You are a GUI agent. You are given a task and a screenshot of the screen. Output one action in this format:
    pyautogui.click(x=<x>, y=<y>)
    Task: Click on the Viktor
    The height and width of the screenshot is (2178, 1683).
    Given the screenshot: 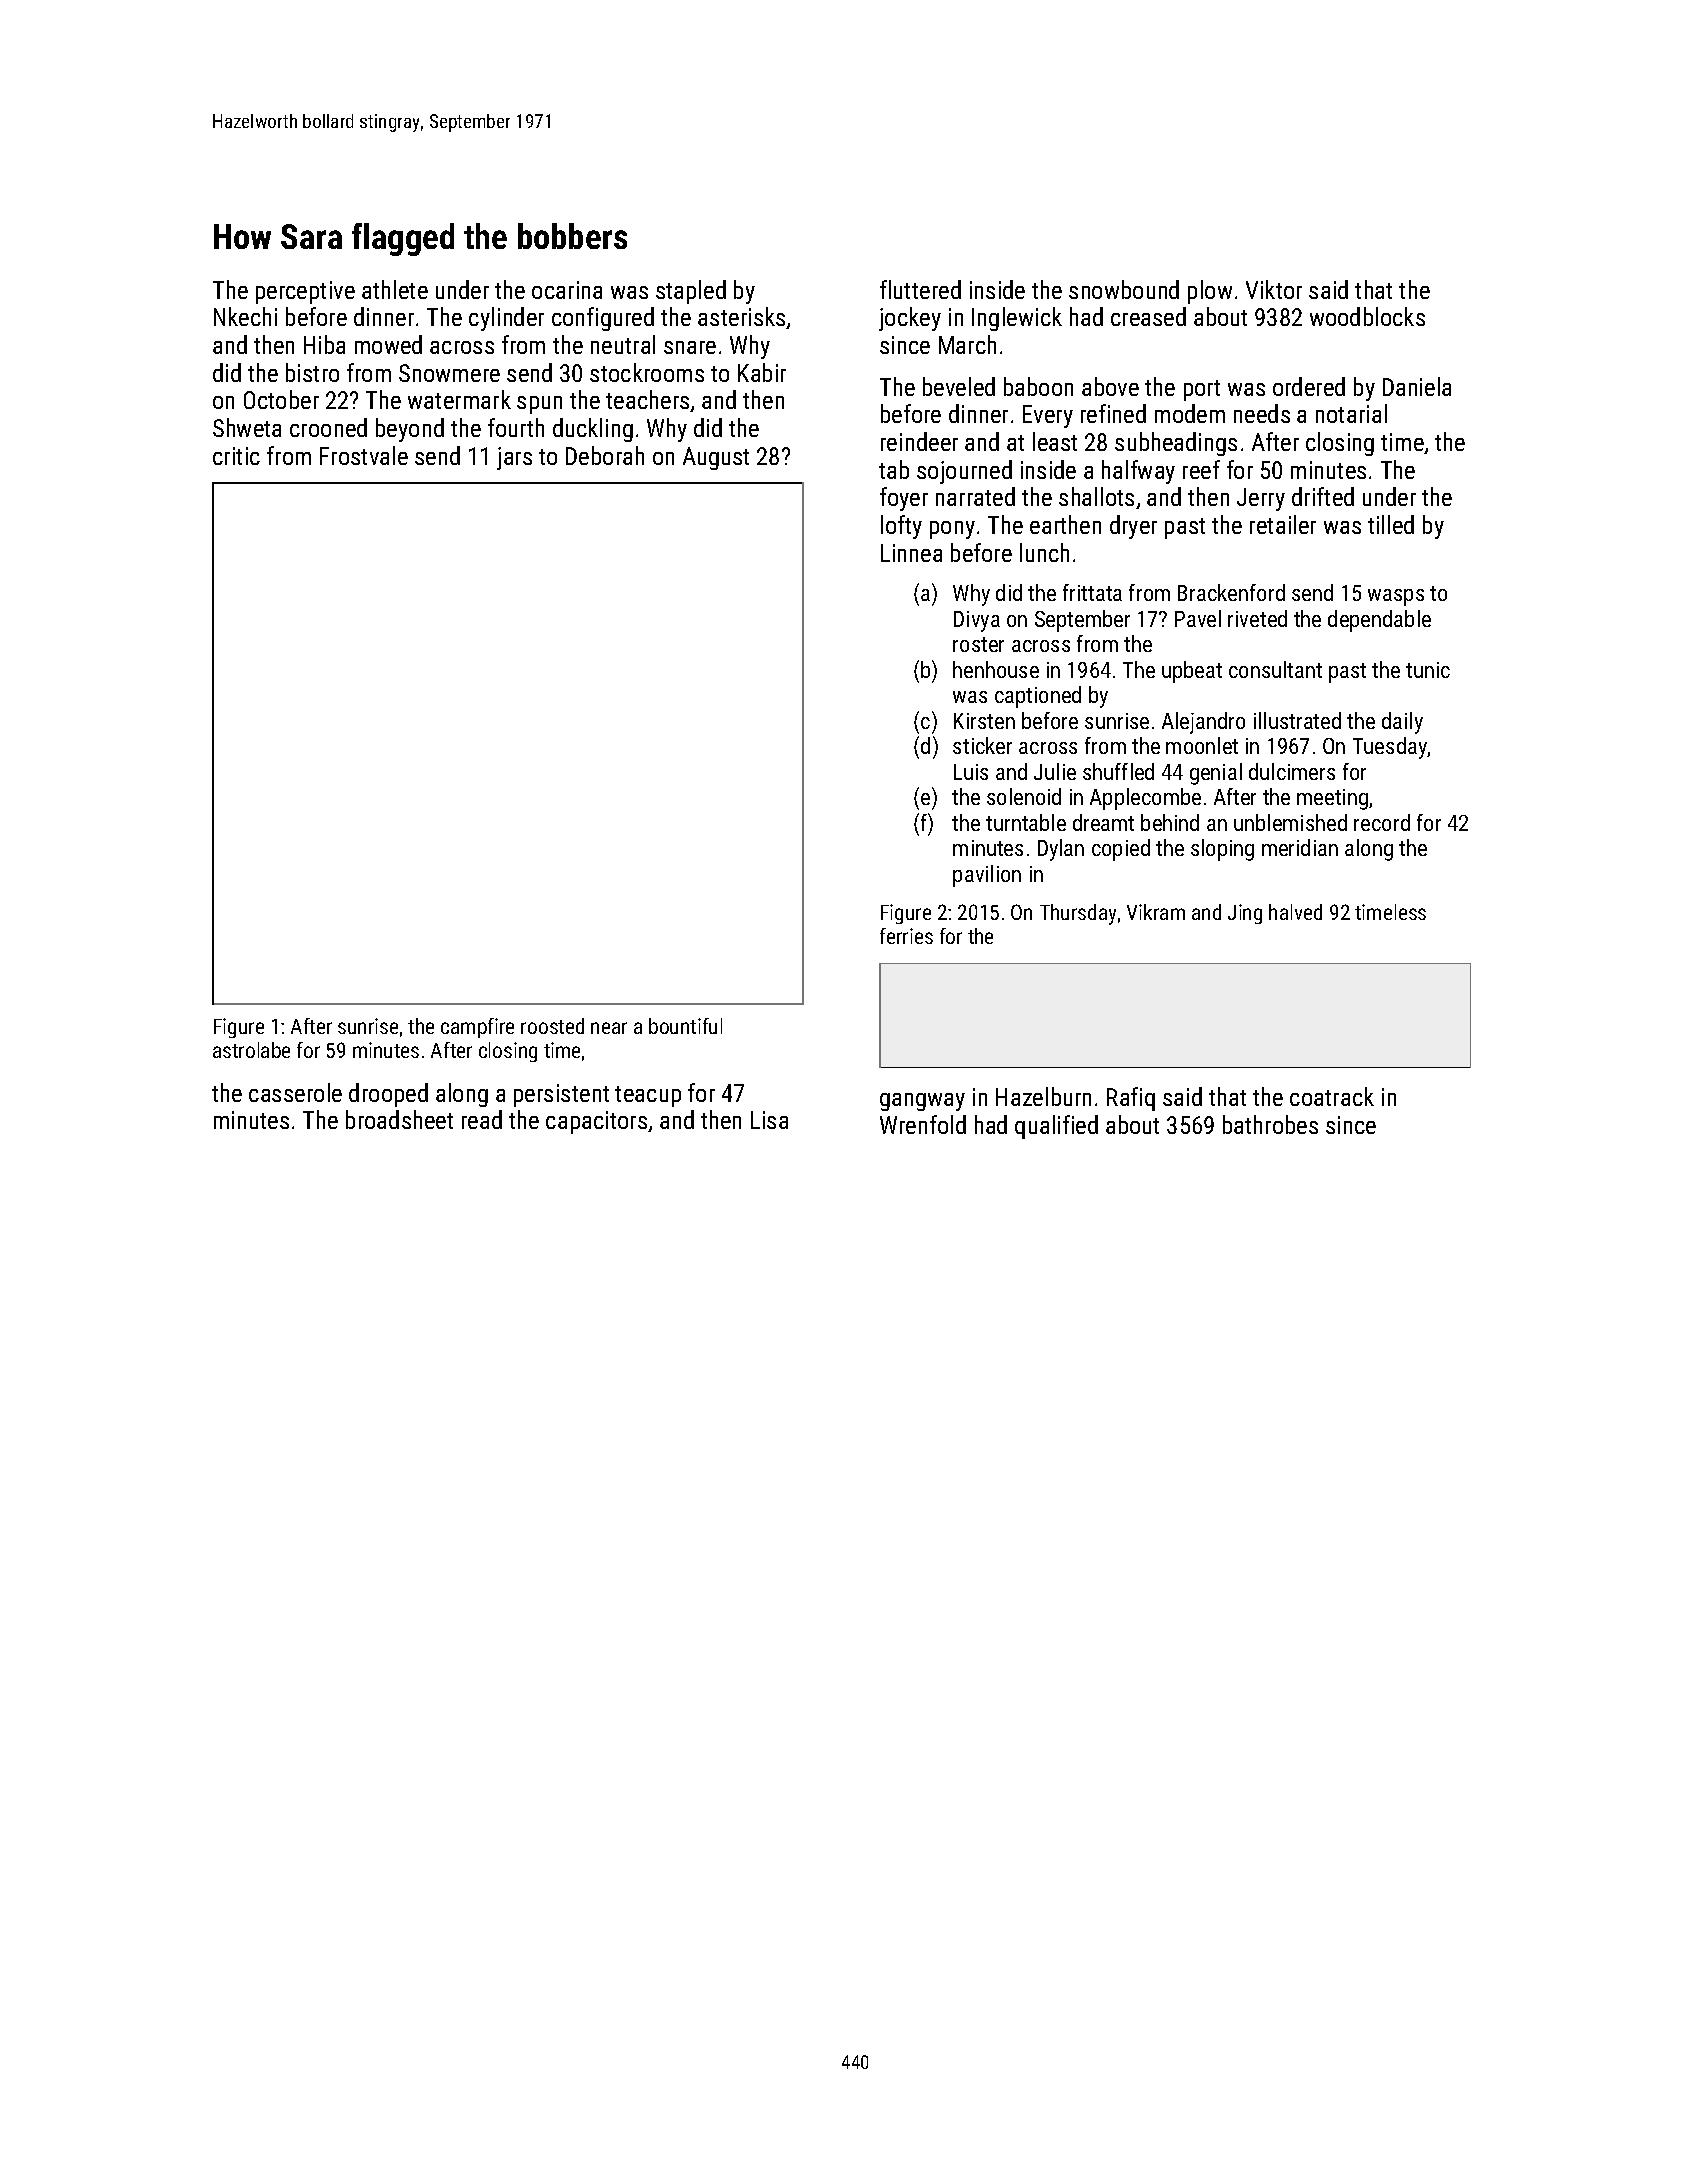 What is the action you would take?
    pyautogui.click(x=1274, y=289)
